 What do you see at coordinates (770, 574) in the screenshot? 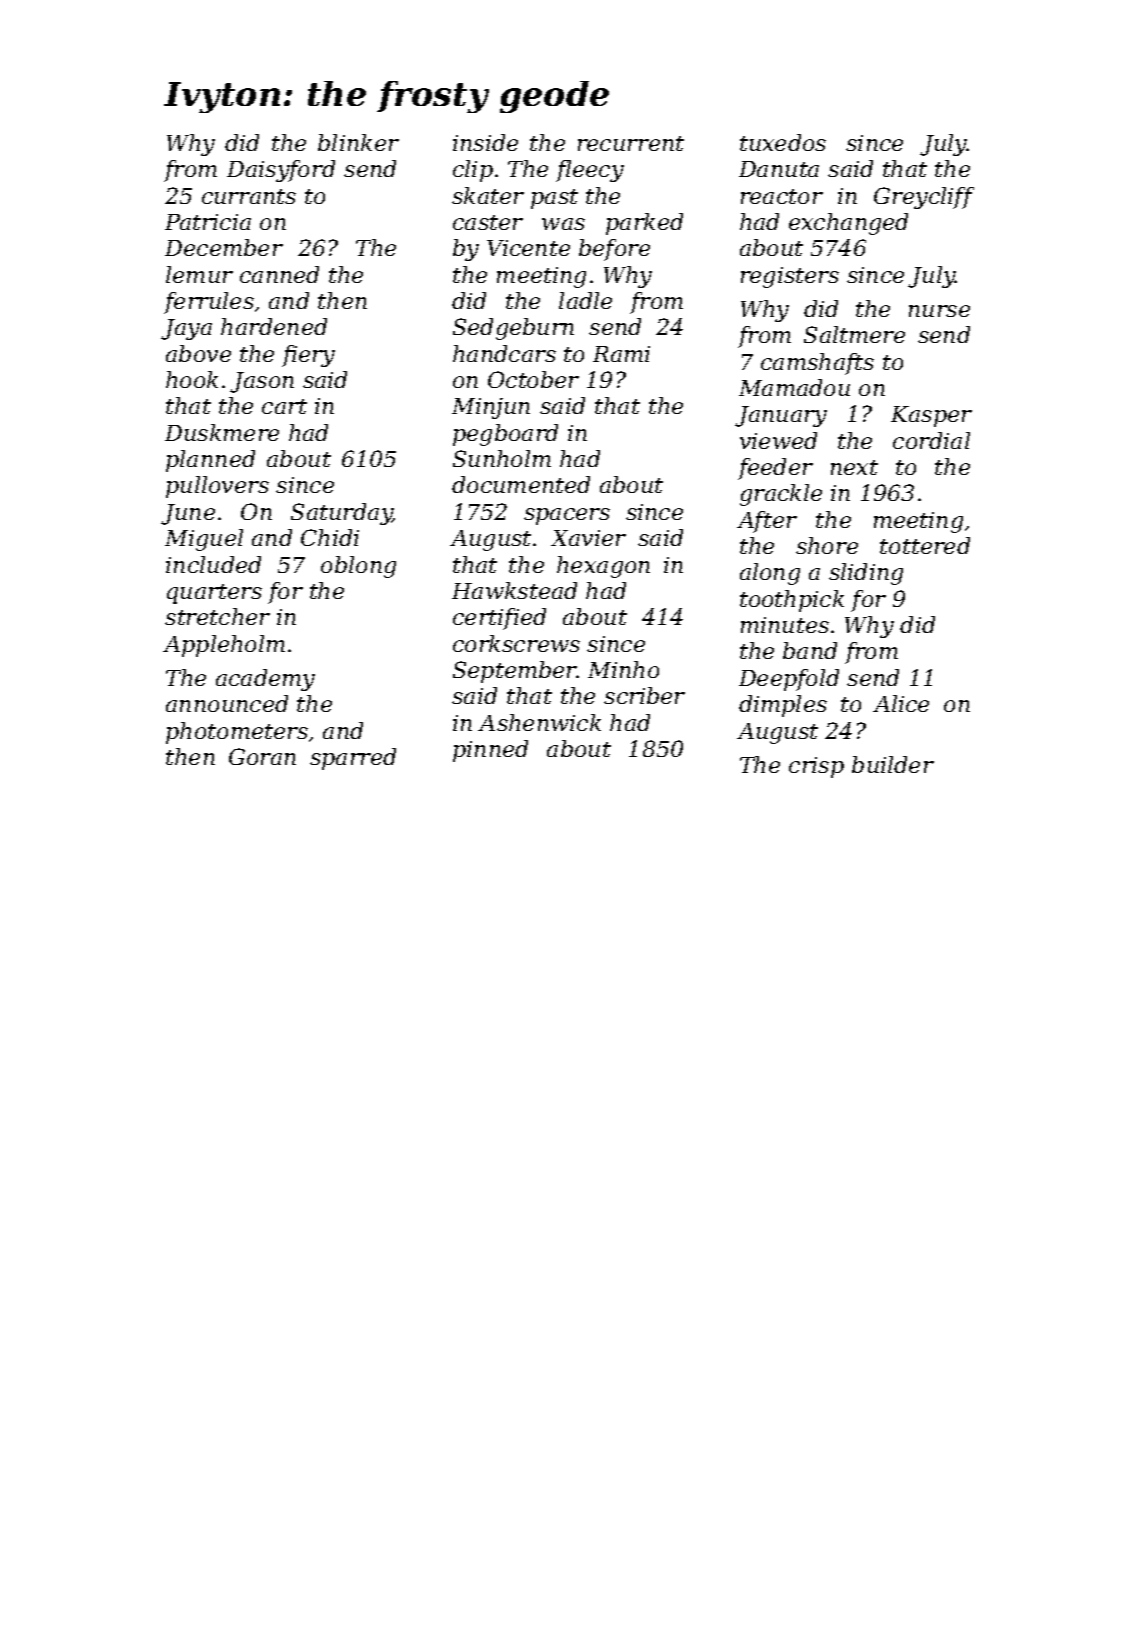
I see `along` at bounding box center [770, 574].
